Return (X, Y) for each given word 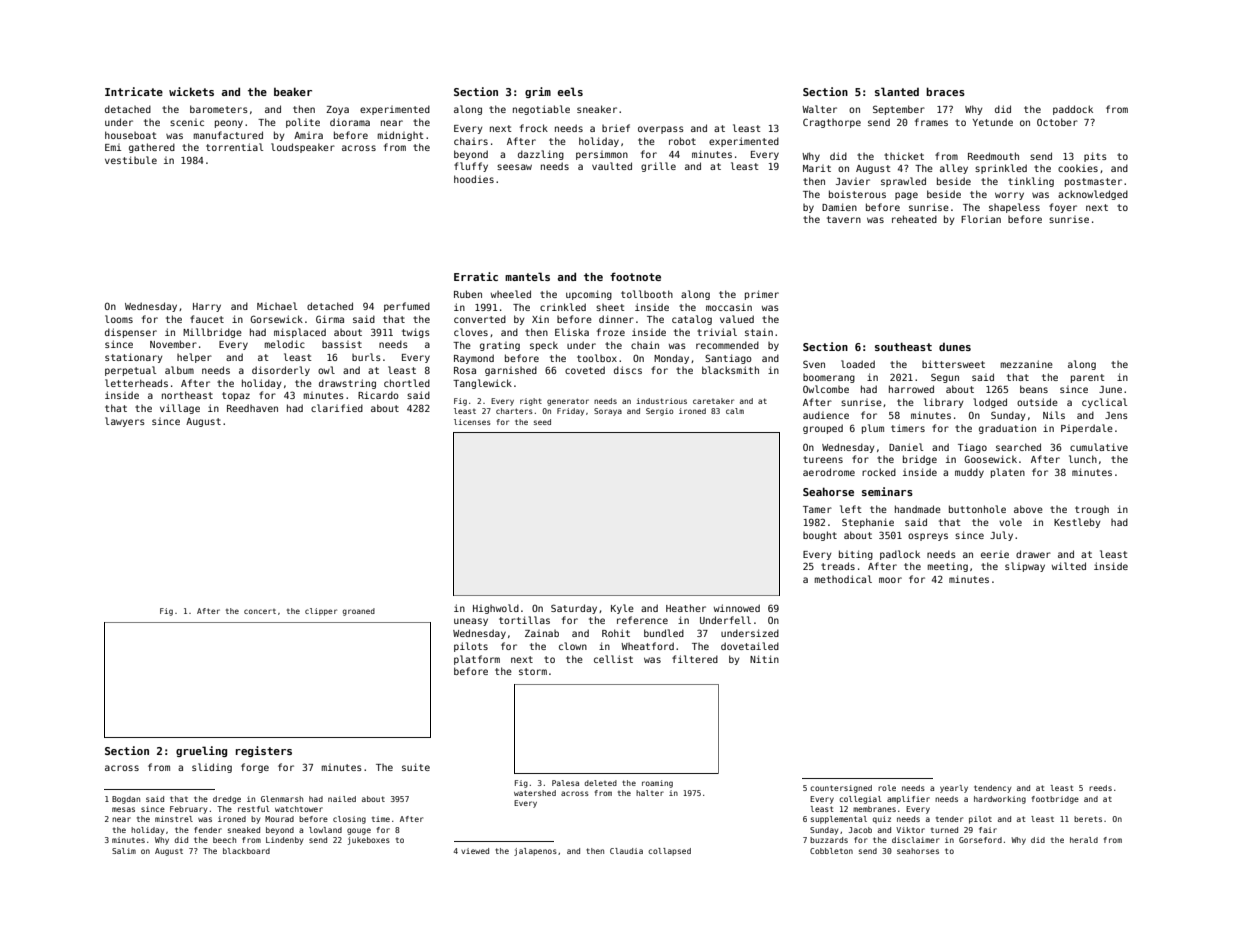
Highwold (496, 609)
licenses (472, 422)
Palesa (565, 783)
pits (1095, 157)
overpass (661, 130)
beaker (293, 91)
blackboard (246, 851)
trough (1092, 510)
